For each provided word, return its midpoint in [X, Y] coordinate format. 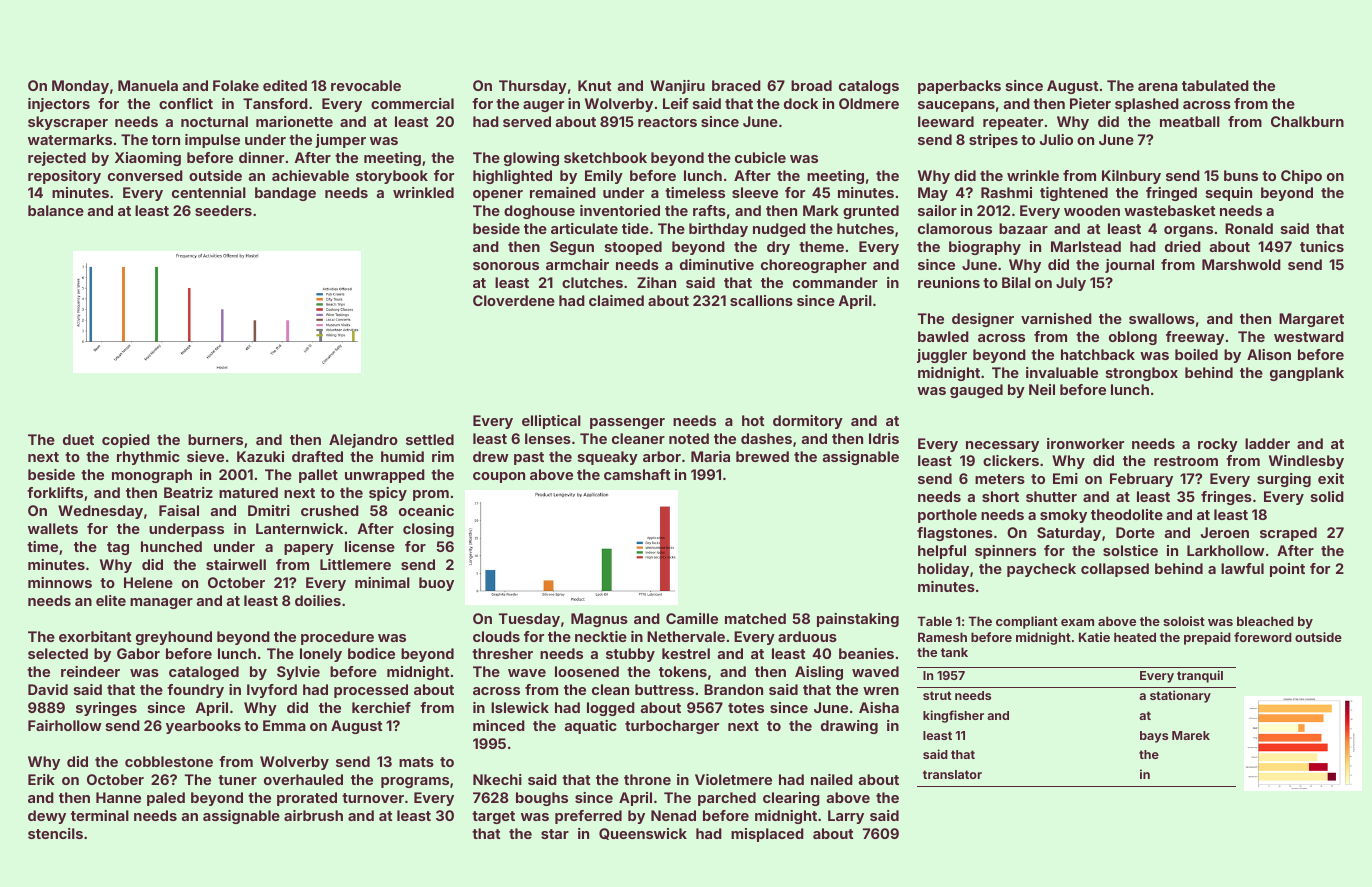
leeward [946, 121]
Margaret [1311, 320]
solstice [1130, 550]
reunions [949, 282]
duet [78, 439]
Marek [1191, 735]
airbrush [313, 815]
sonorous [506, 266]
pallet [318, 476]
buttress [664, 689]
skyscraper [68, 123]
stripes [993, 141]
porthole [947, 516]
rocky [1218, 445]
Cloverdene [514, 300]
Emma [284, 725]
